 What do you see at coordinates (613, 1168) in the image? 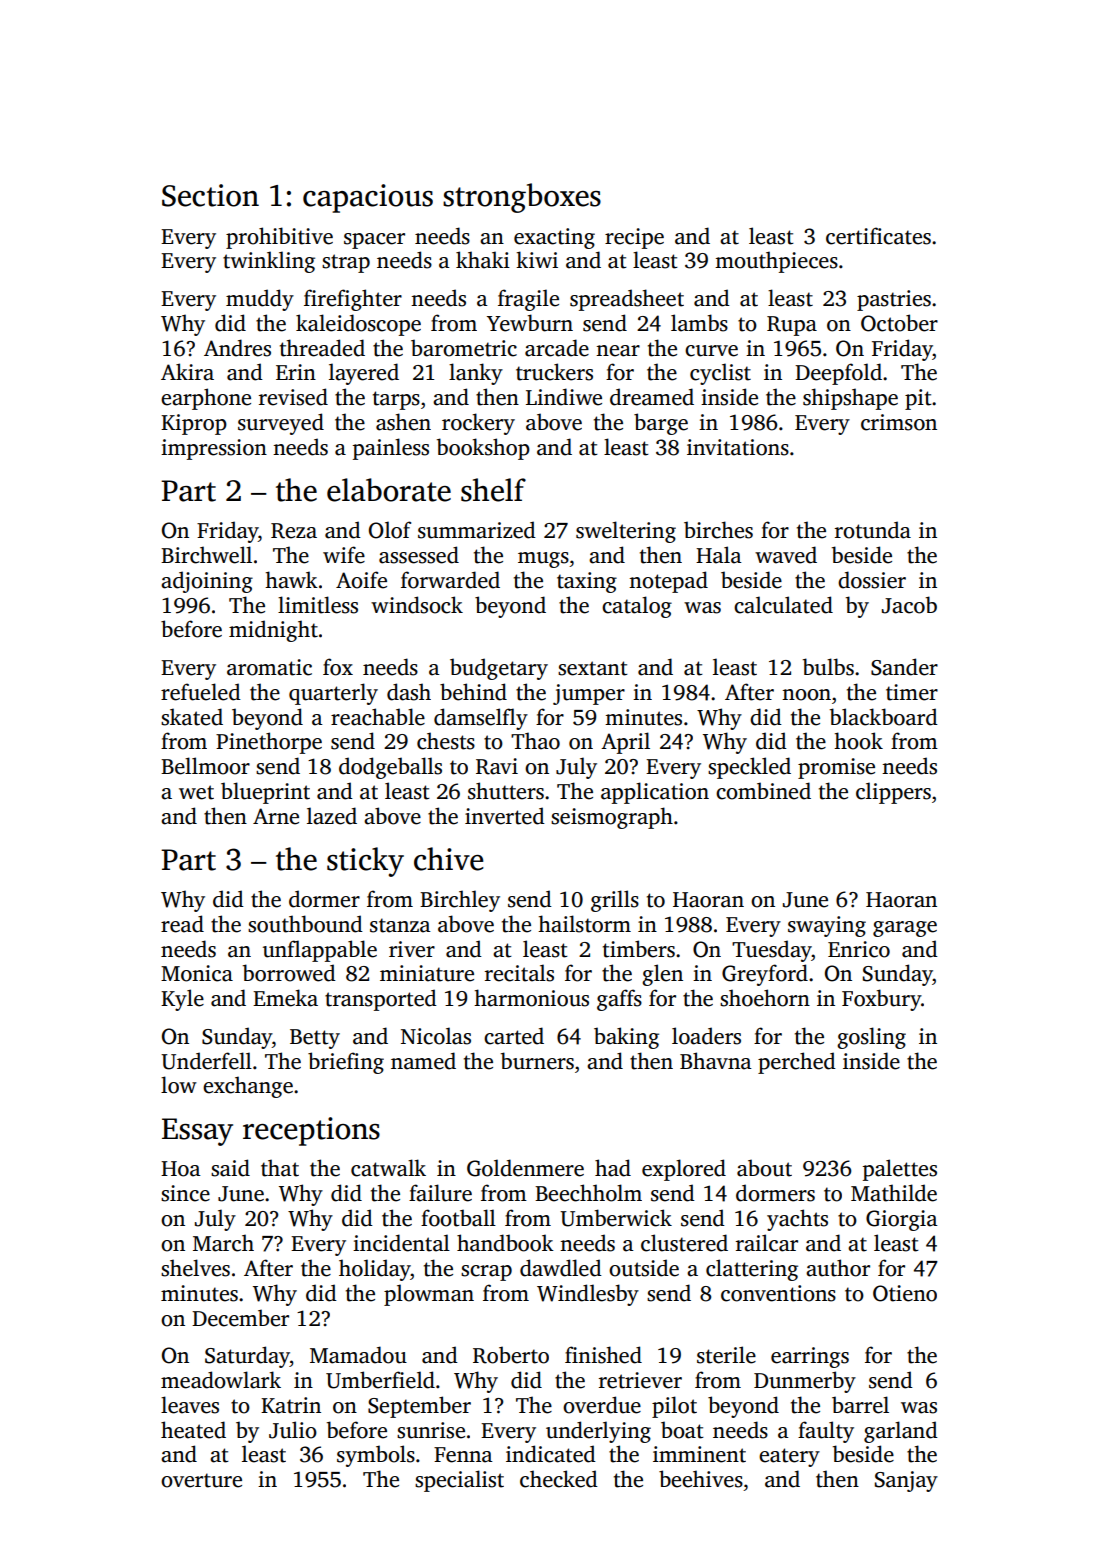
I see `had` at bounding box center [613, 1168].
